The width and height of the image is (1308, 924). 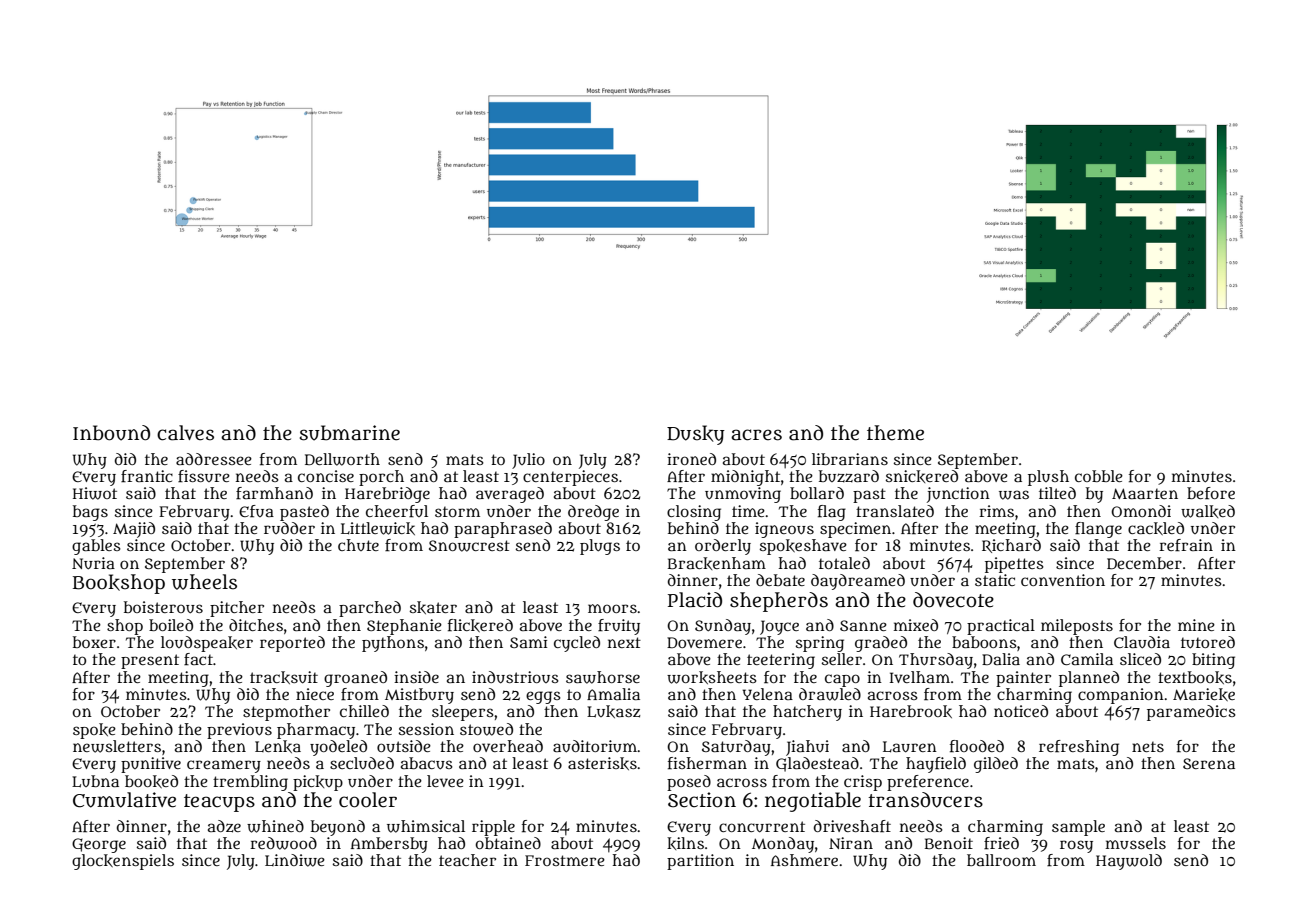 I want to click on acres, so click(x=756, y=435).
